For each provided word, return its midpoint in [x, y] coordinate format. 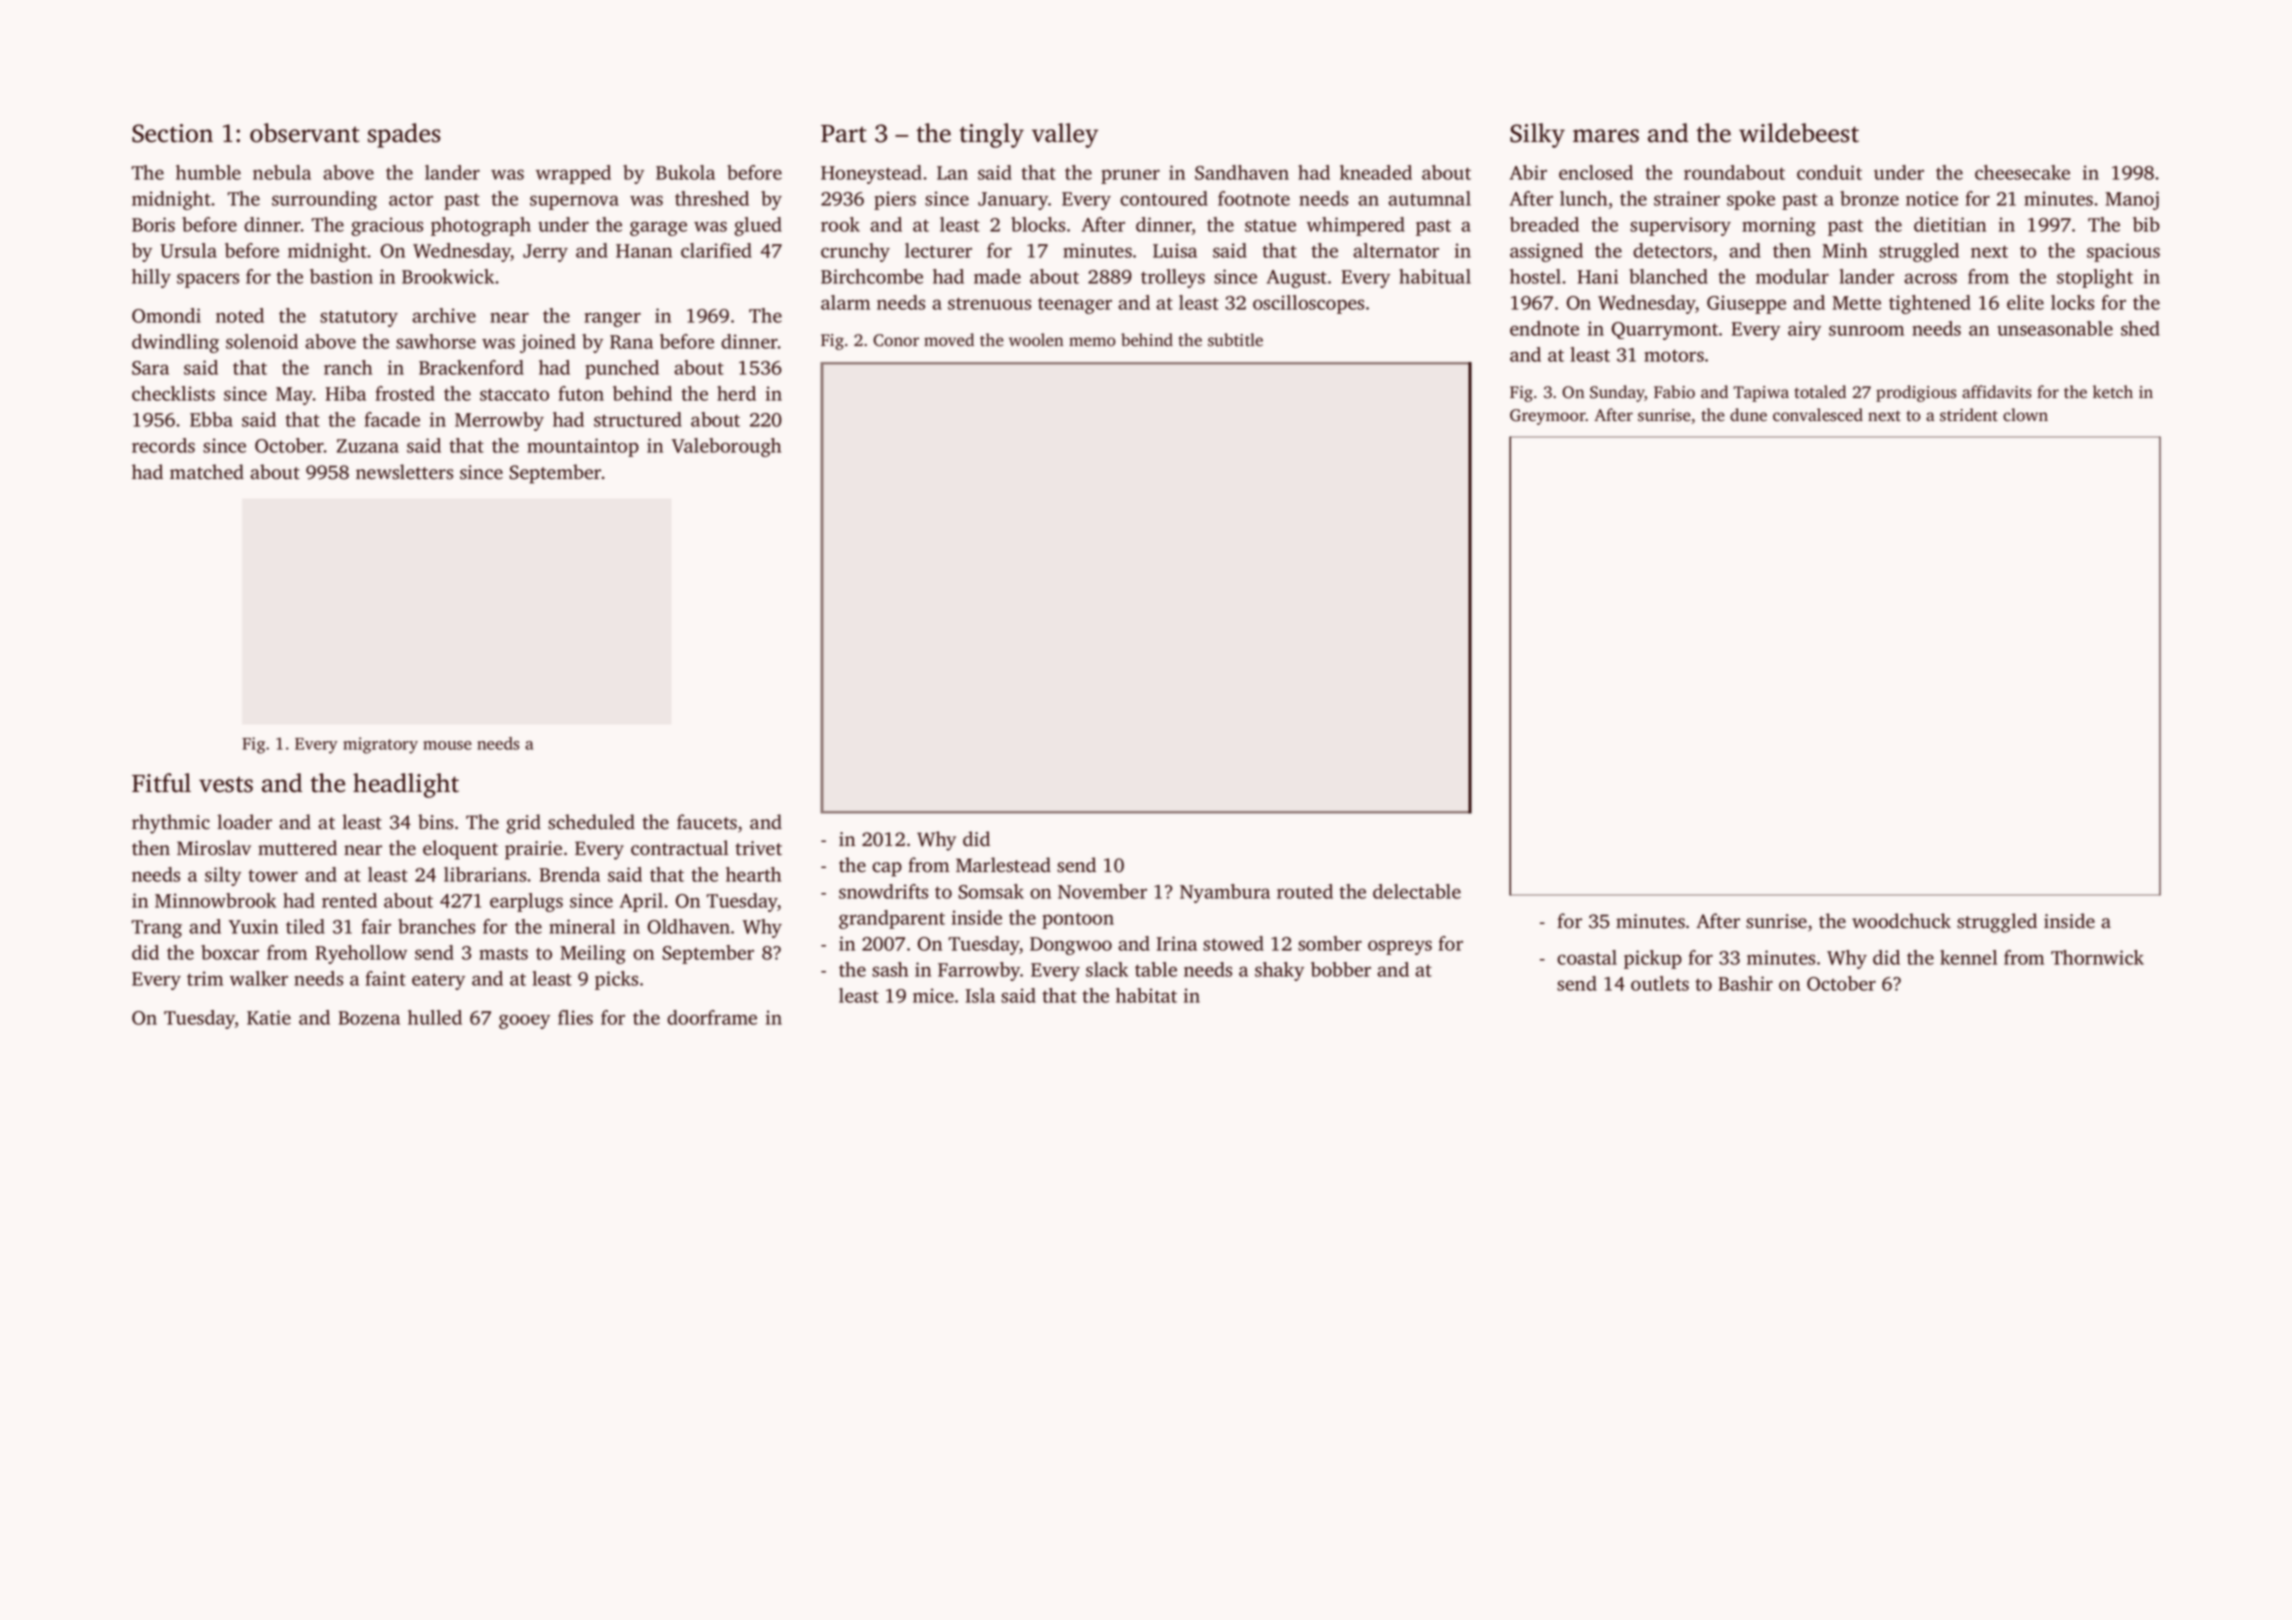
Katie [269, 1017]
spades [404, 135]
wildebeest [1799, 133]
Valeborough [726, 447]
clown [2025, 415]
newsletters [404, 472]
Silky [1537, 135]
